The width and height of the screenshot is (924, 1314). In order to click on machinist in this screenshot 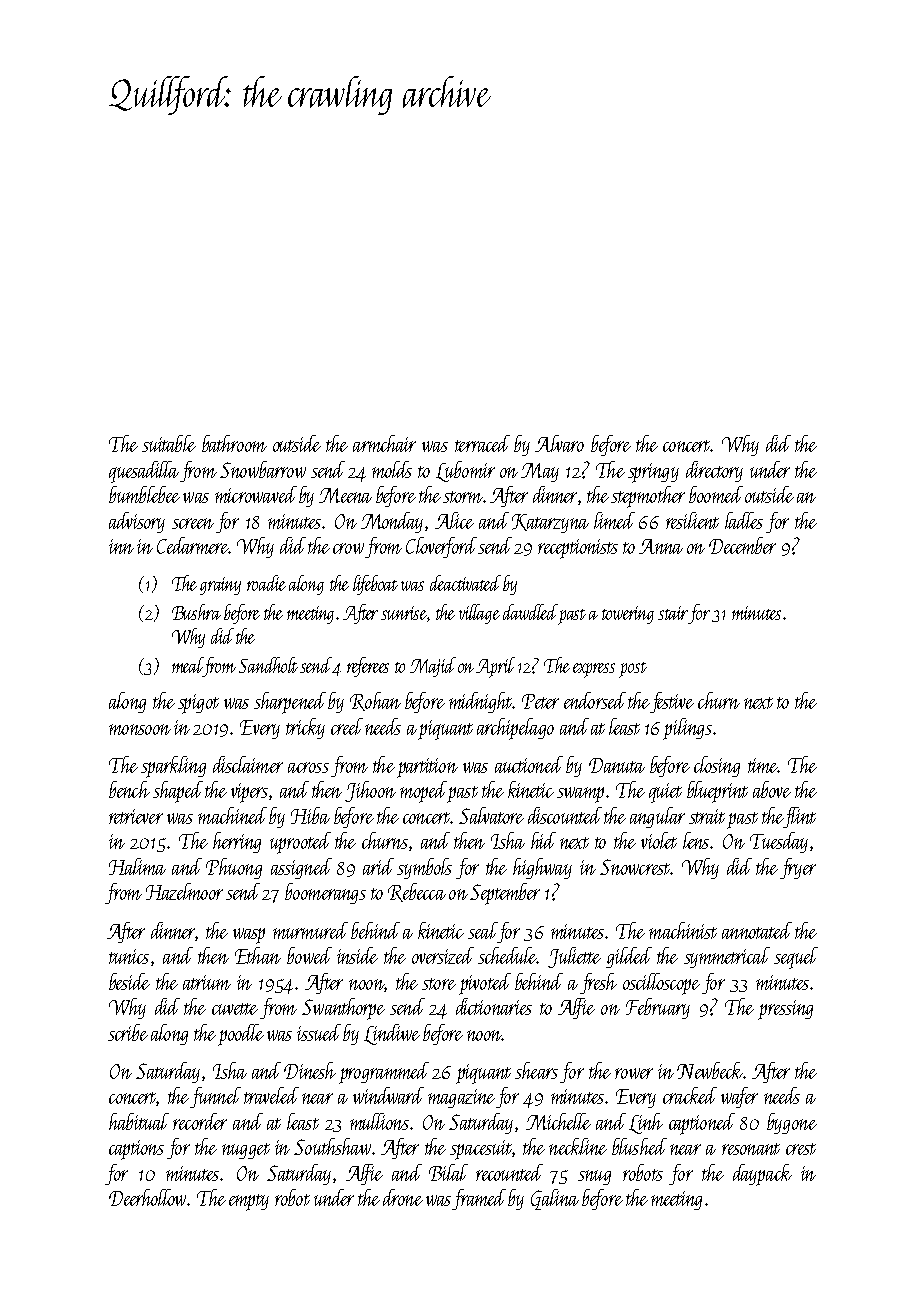, I will do `click(683, 930)`.
